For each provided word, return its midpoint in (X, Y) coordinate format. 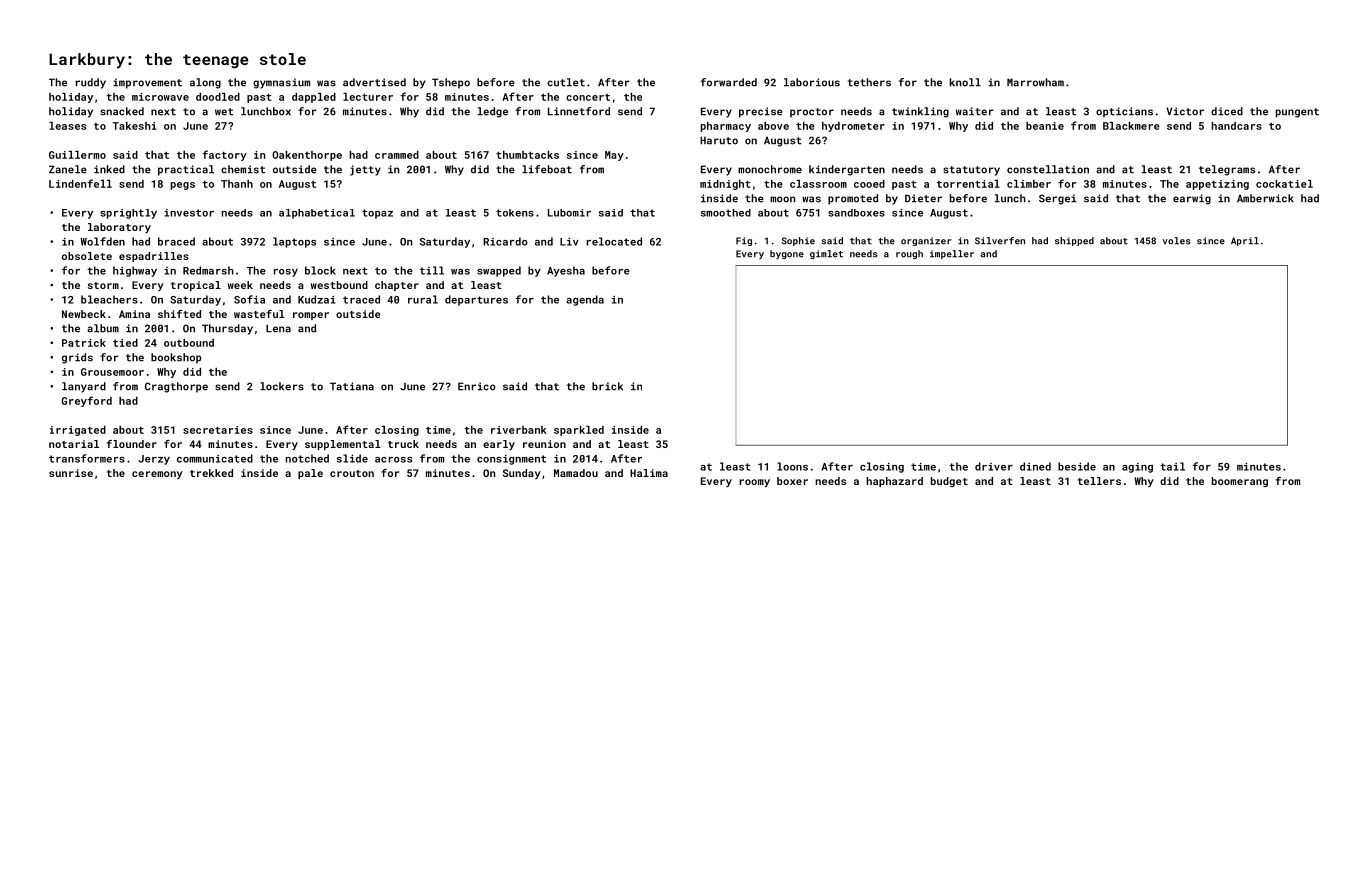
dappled (314, 98)
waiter (974, 111)
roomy (755, 483)
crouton (352, 473)
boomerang (1240, 482)
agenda (585, 300)
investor (189, 213)
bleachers (109, 299)
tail (1172, 466)
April (1245, 241)
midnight (725, 185)
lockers (282, 386)
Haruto (719, 140)
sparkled (579, 431)
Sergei (1057, 199)
